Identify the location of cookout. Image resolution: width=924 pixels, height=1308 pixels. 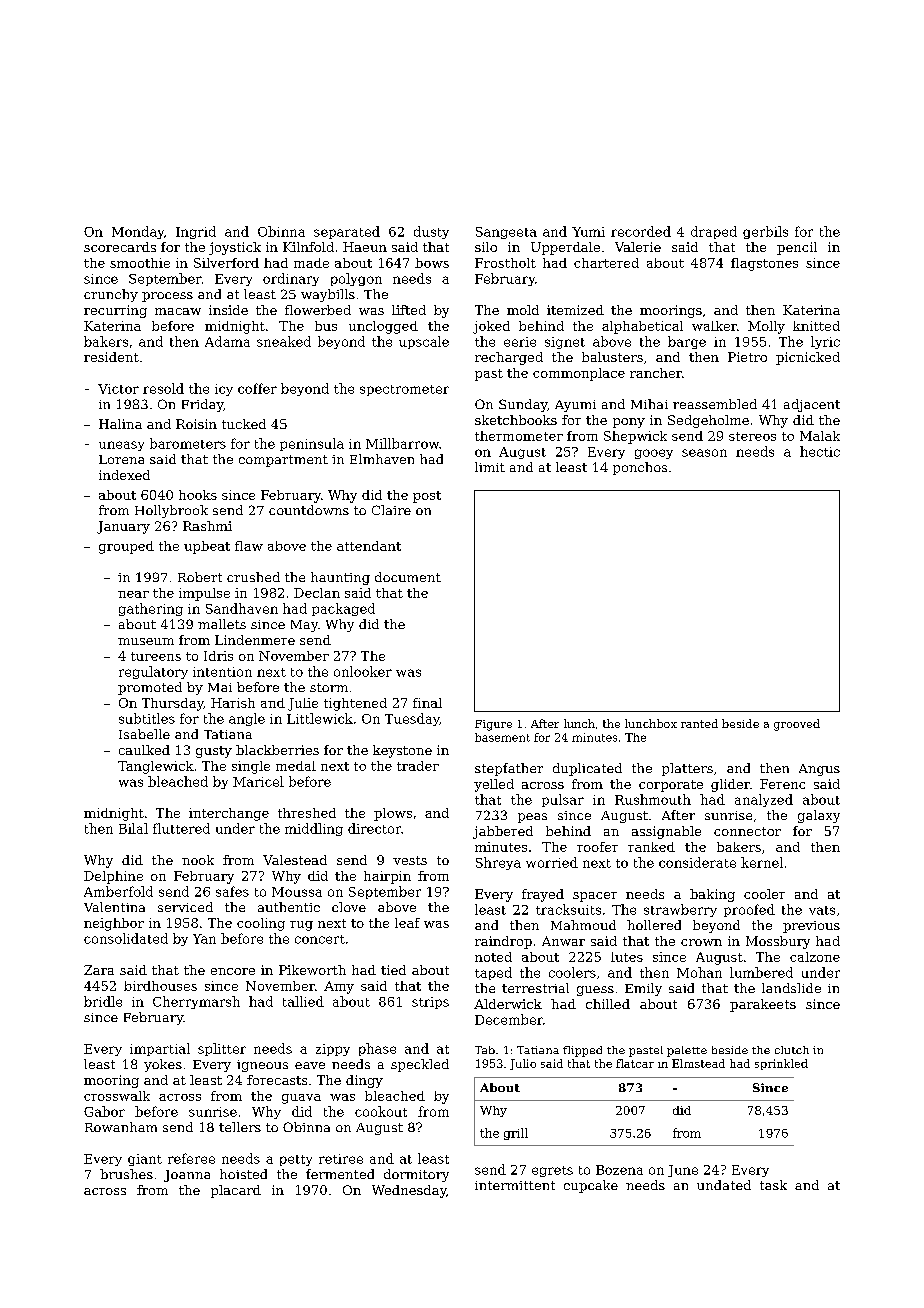
(381, 1111).
